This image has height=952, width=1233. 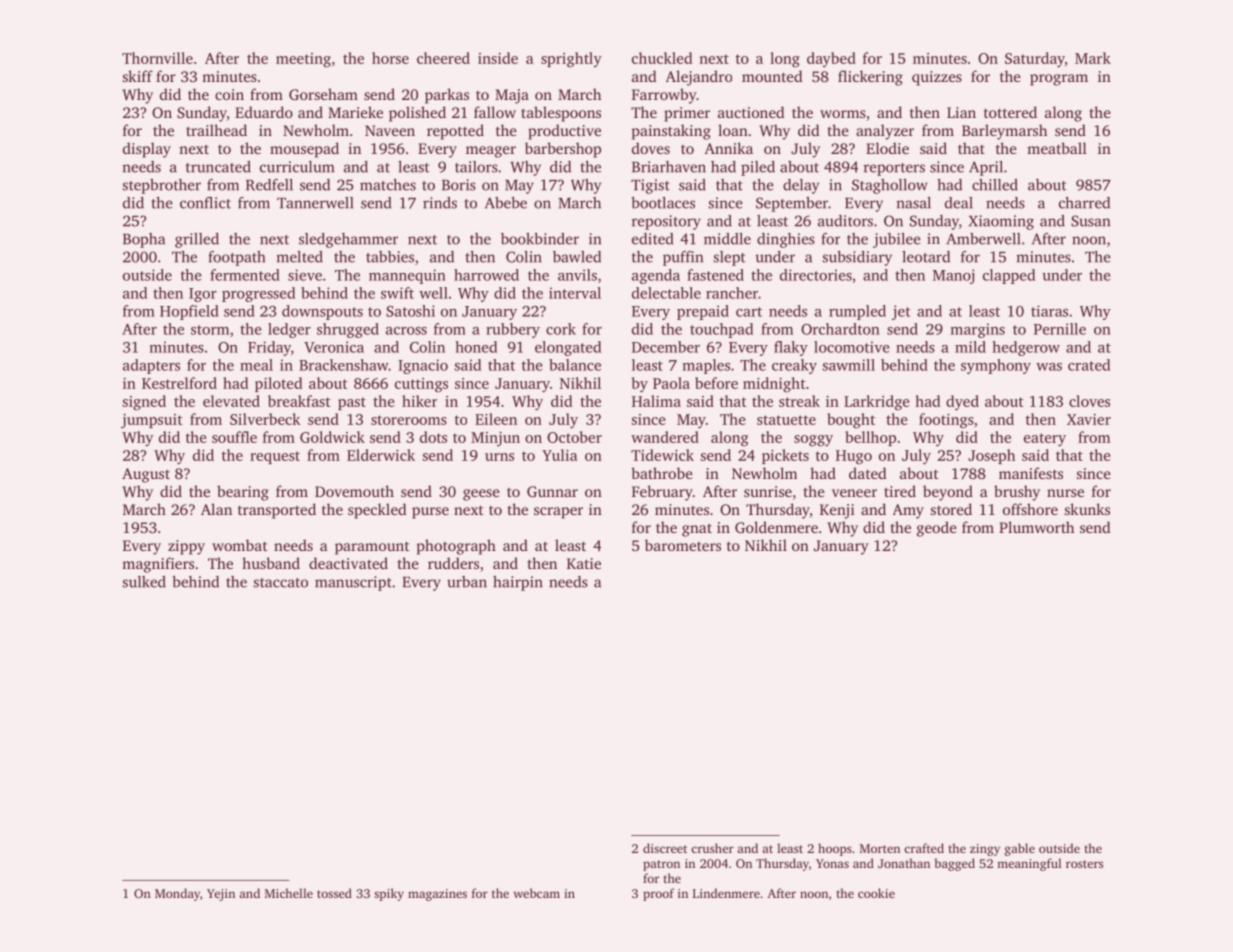 I want to click on jet, so click(x=901, y=312).
